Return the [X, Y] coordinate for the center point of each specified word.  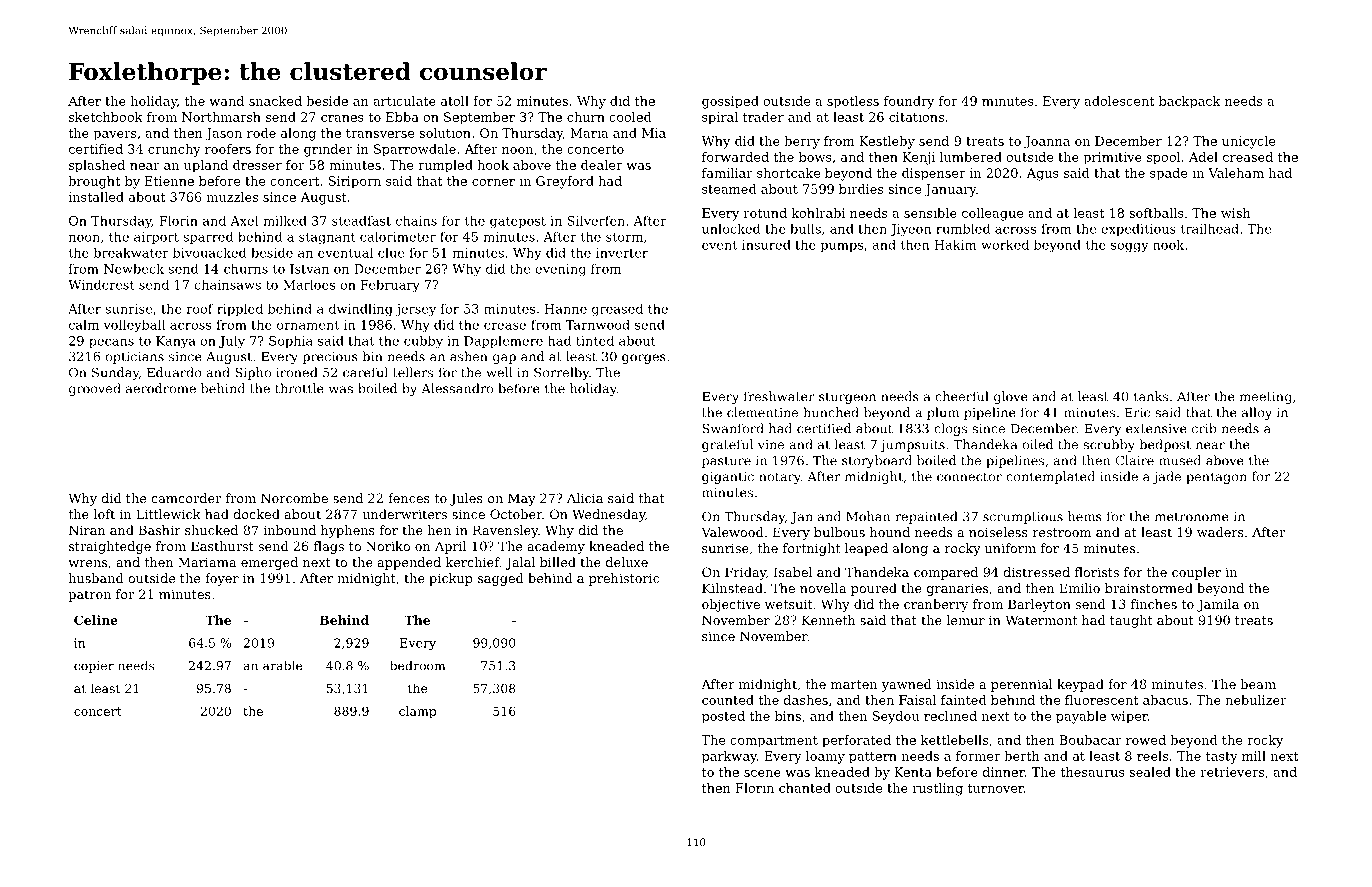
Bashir [160, 530]
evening [560, 270]
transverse [380, 133]
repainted [927, 517]
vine [771, 445]
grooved [95, 389]
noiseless [998, 532]
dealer [601, 165]
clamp [417, 712]
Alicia [585, 498]
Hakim [955, 245]
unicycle [1248, 142]
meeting [1266, 398]
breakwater [131, 253]
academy [556, 547]
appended [409, 563]
